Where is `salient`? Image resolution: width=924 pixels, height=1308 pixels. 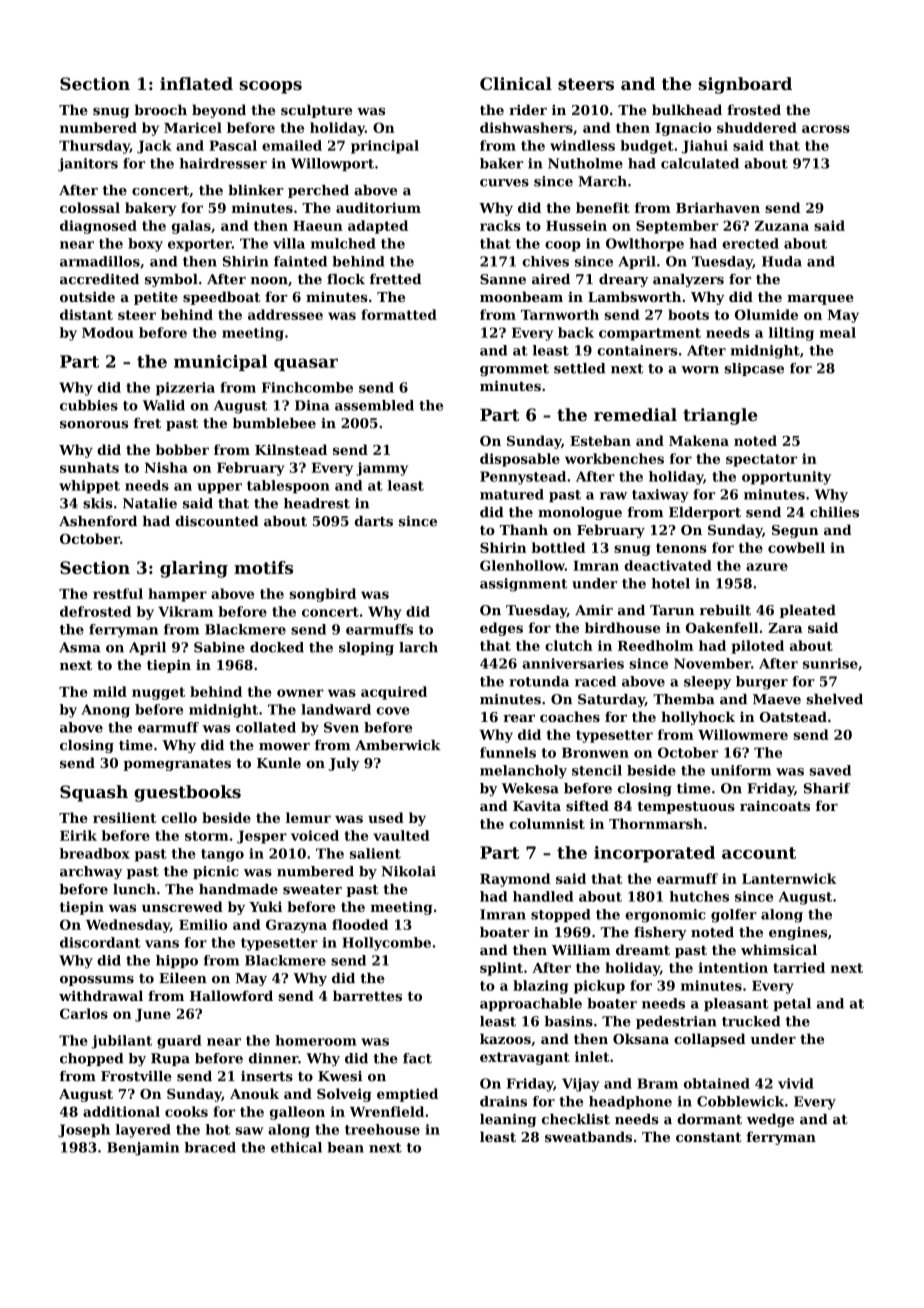 salient is located at coordinates (375, 853).
